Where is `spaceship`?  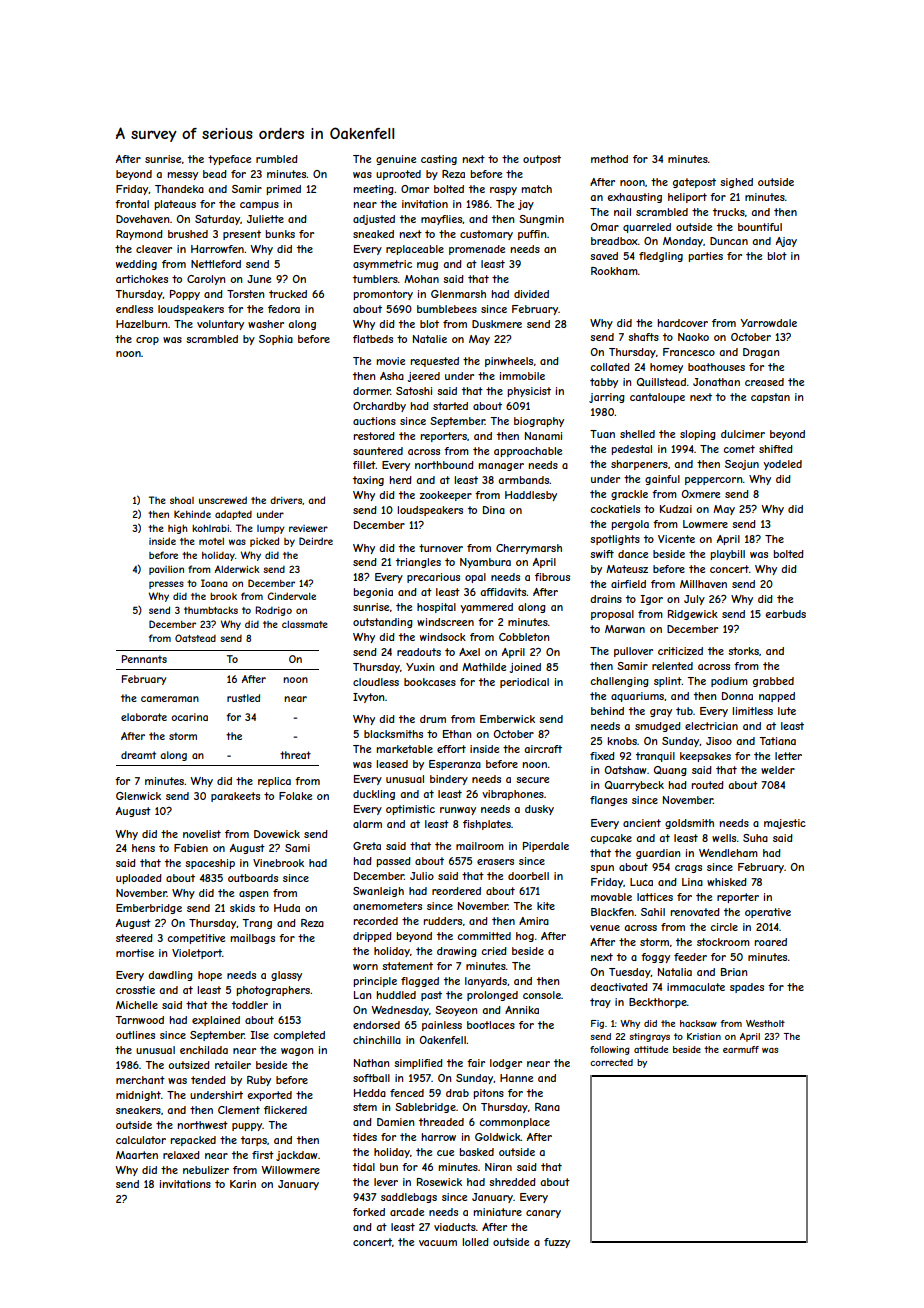 spaceship is located at coordinates (210, 864).
